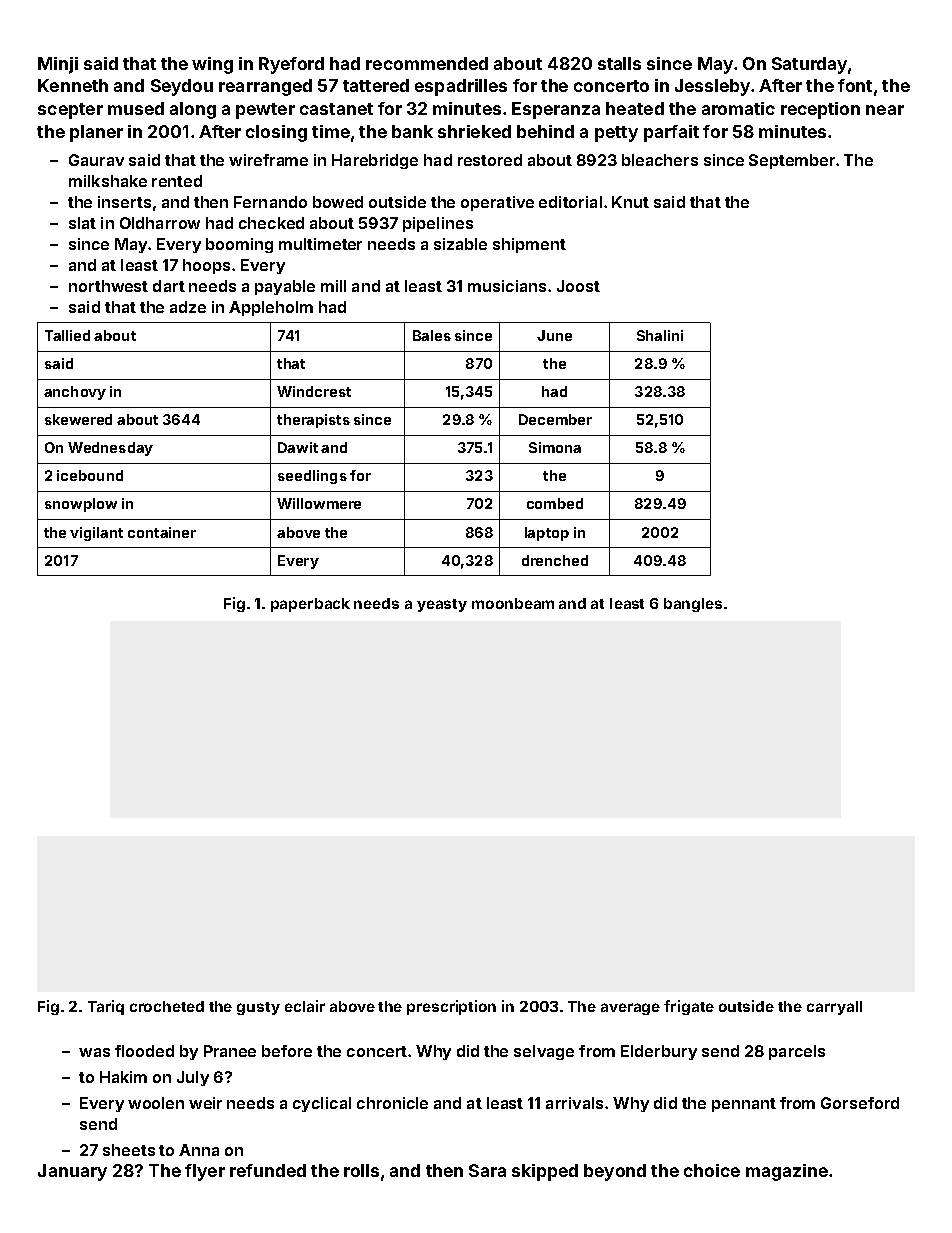  What do you see at coordinates (555, 419) in the document?
I see `December` at bounding box center [555, 419].
